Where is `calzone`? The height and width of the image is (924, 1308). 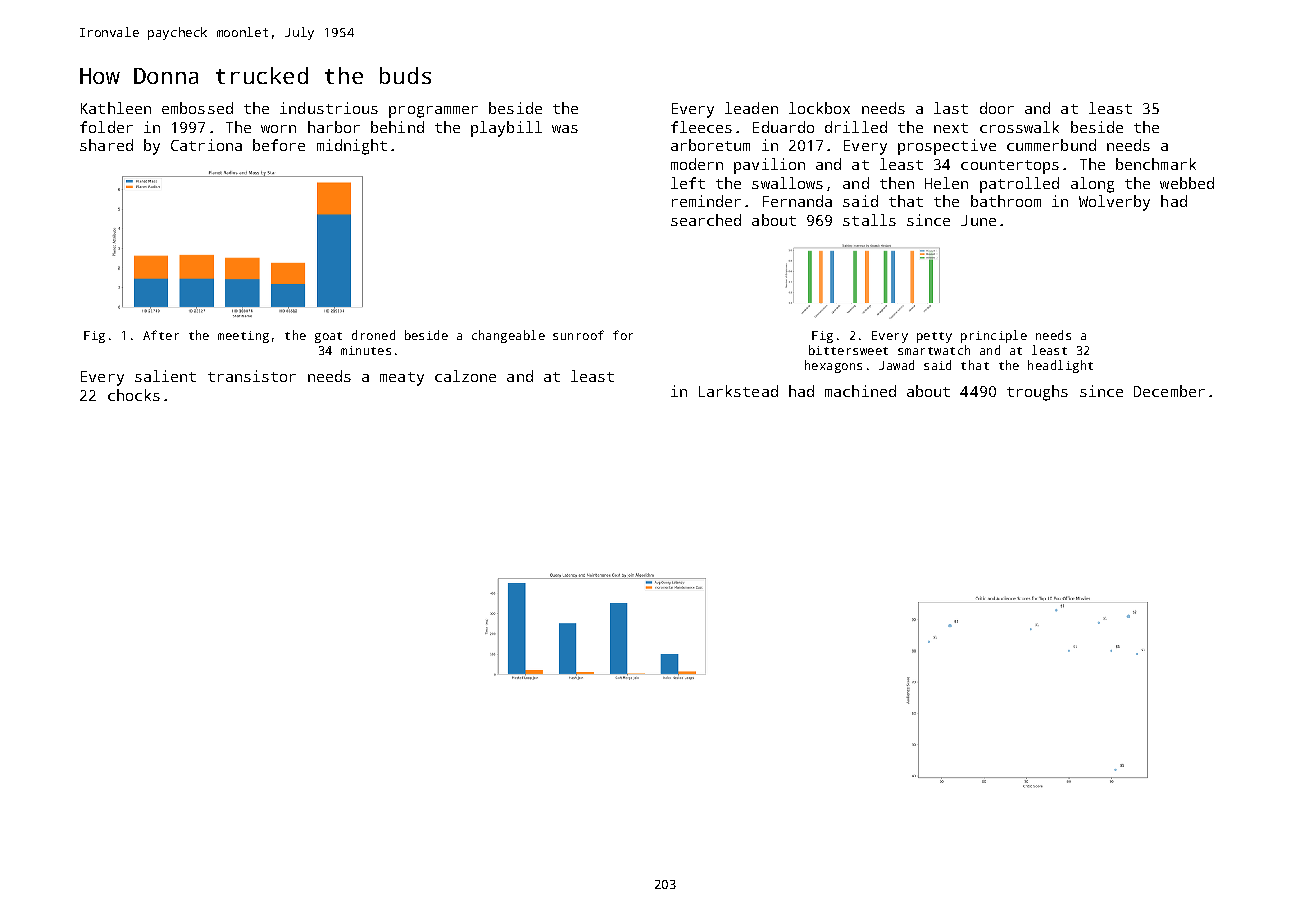
calzone is located at coordinates (465, 376).
